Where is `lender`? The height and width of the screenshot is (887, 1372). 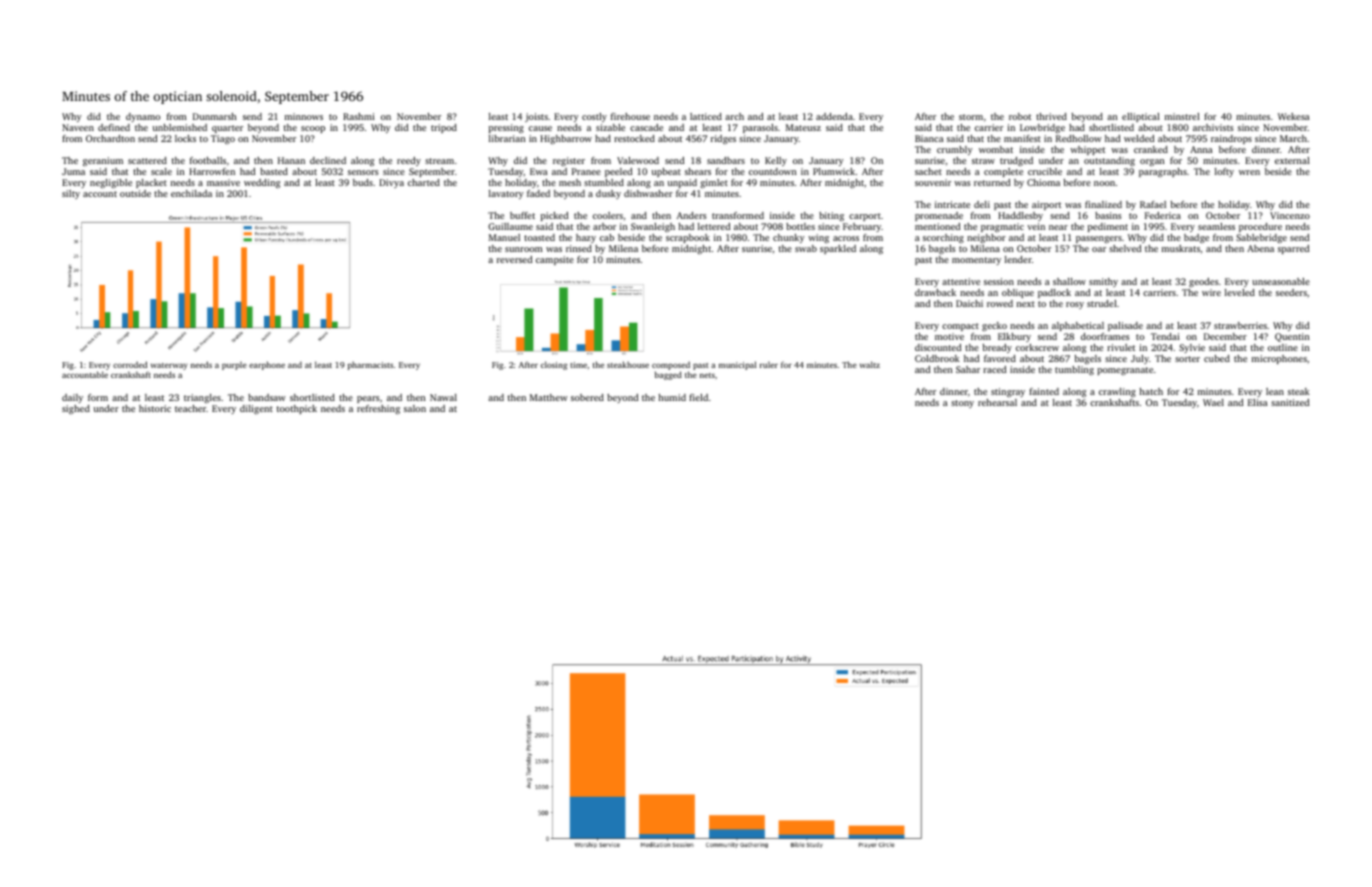 lender is located at coordinates (1018, 259).
